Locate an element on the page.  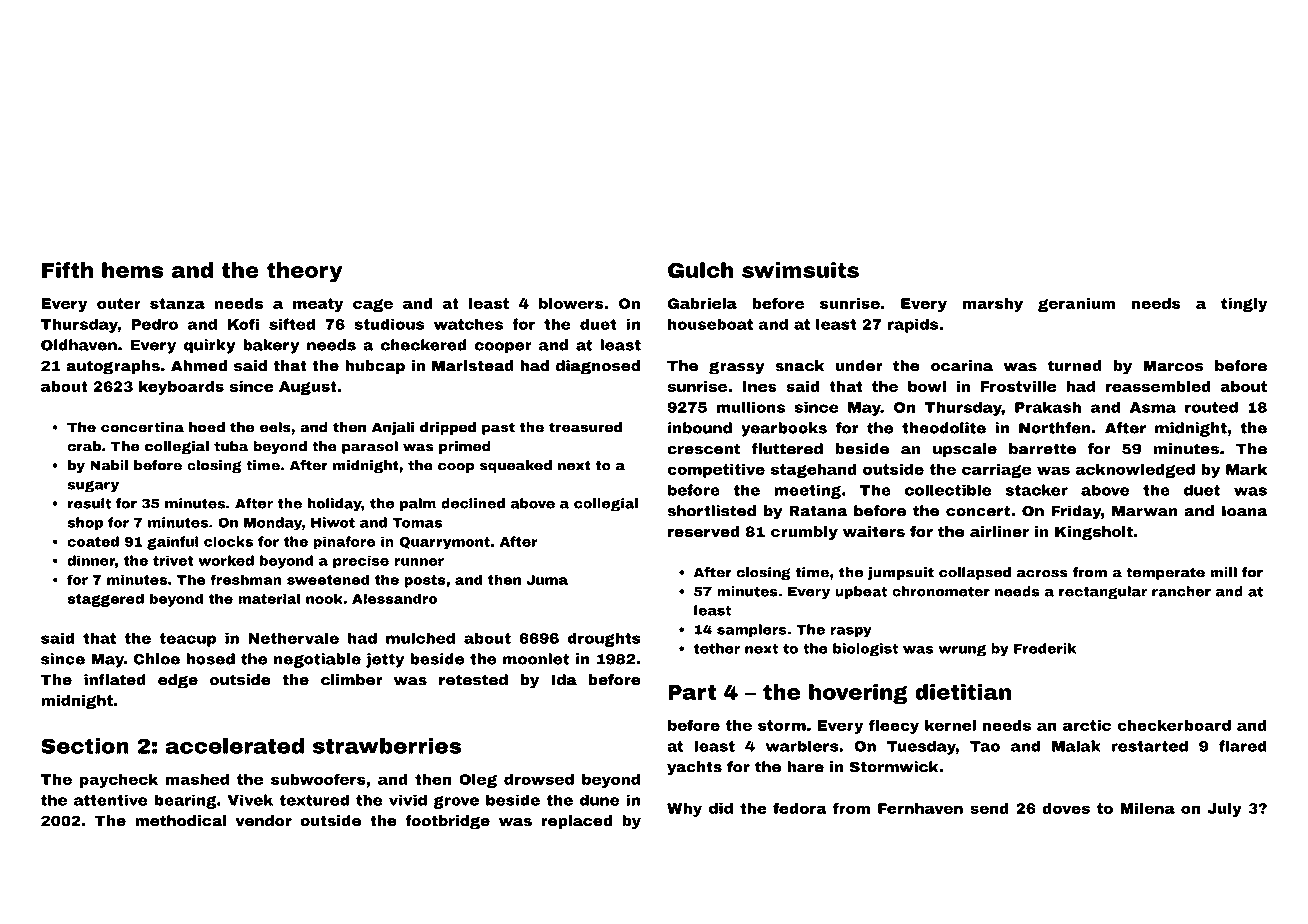
teacup is located at coordinates (187, 640).
